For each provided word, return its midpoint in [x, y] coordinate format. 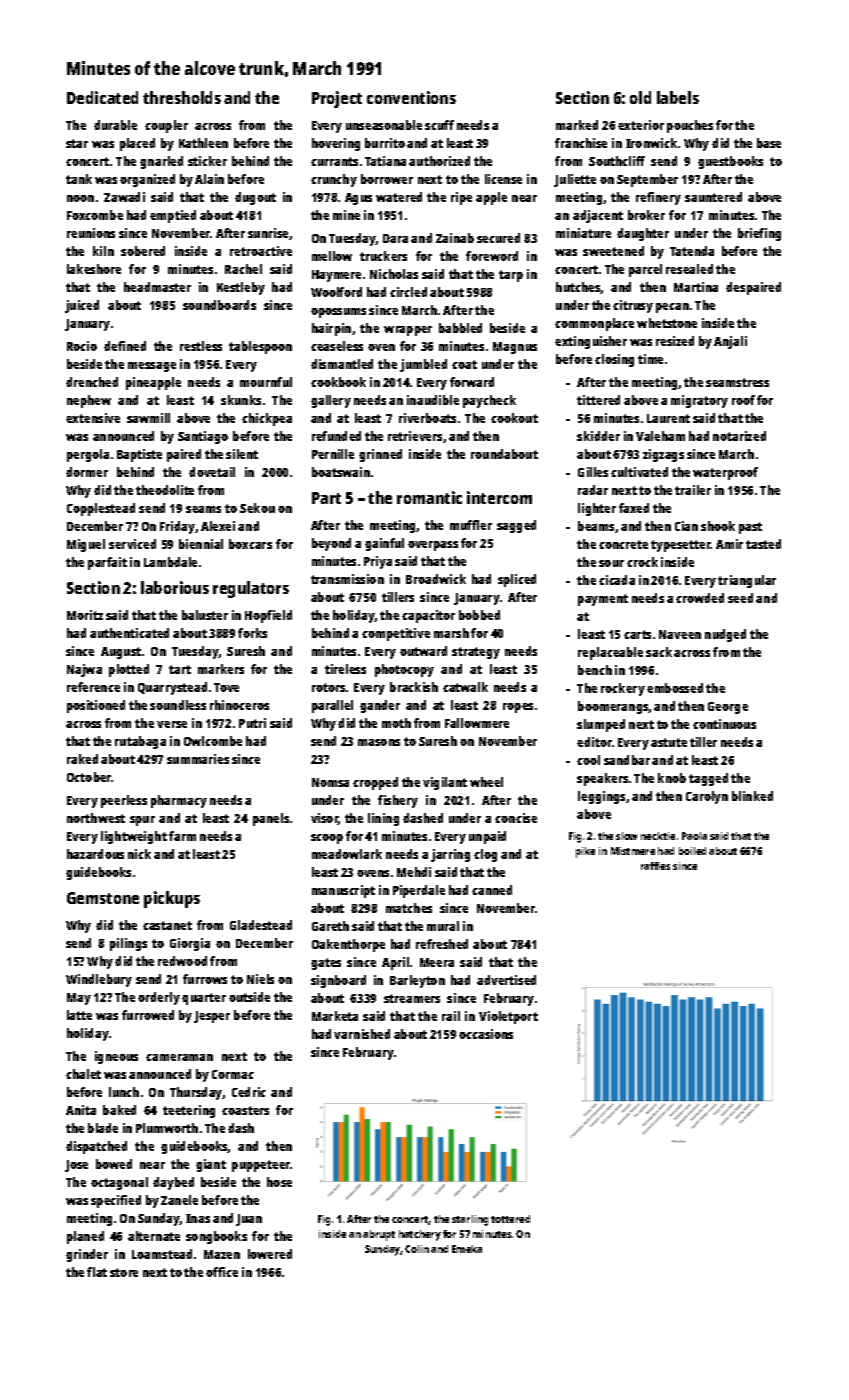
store [124, 1272]
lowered [270, 1254]
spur [142, 821]
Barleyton [417, 981]
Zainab [455, 238]
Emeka [467, 1249]
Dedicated [102, 97]
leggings [601, 797]
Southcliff [617, 161]
